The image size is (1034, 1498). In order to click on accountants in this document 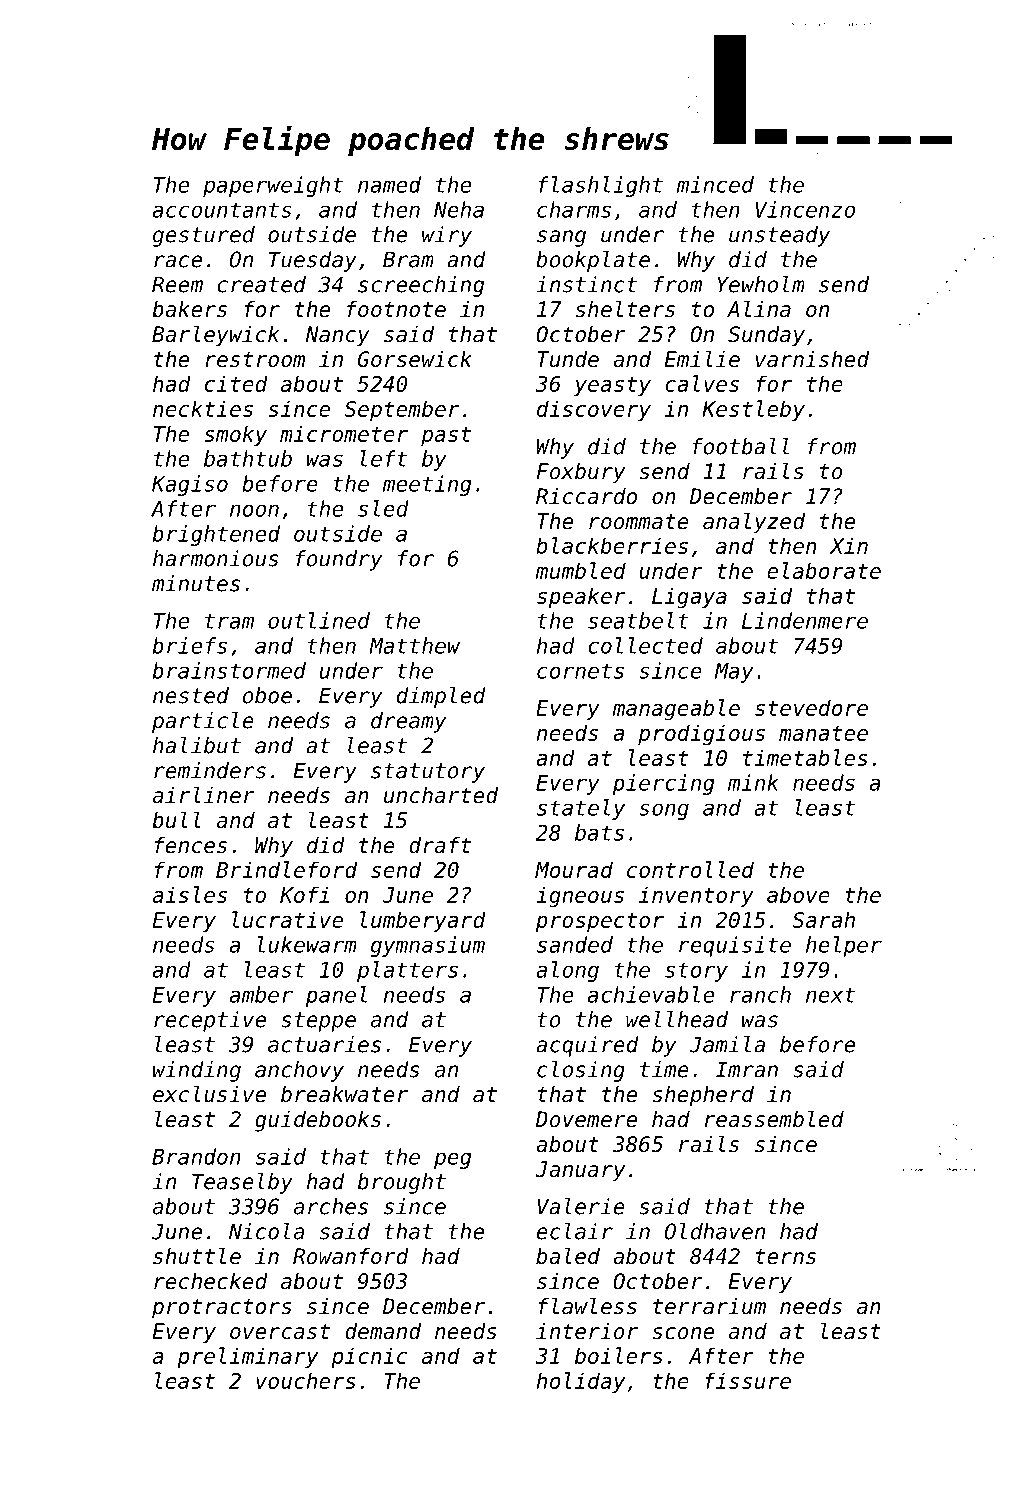, I will do `click(222, 210)`.
